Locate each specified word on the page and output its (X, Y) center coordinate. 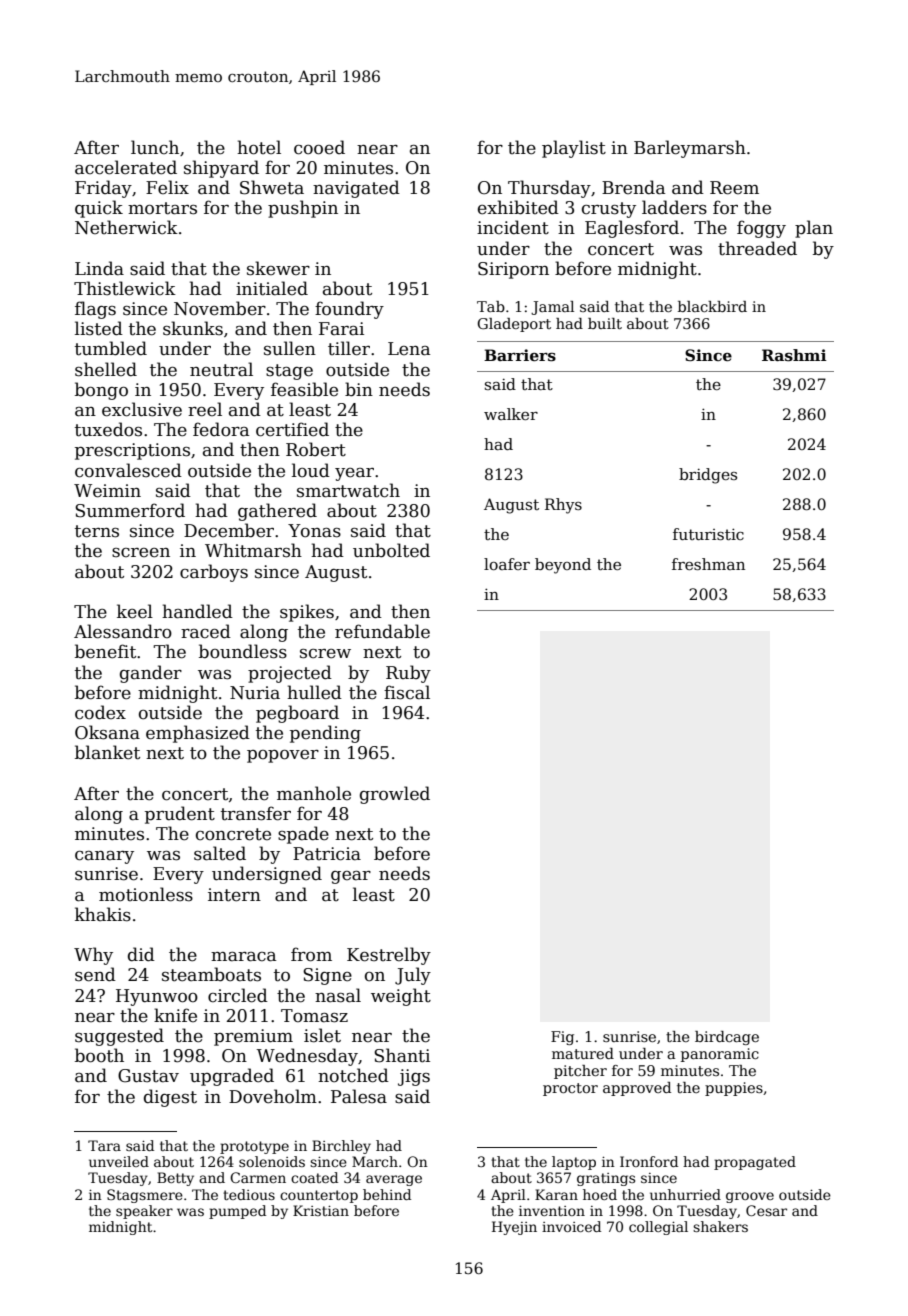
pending (325, 734)
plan (814, 229)
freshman (708, 564)
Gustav (148, 1076)
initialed (272, 288)
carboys (214, 573)
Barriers (520, 355)
